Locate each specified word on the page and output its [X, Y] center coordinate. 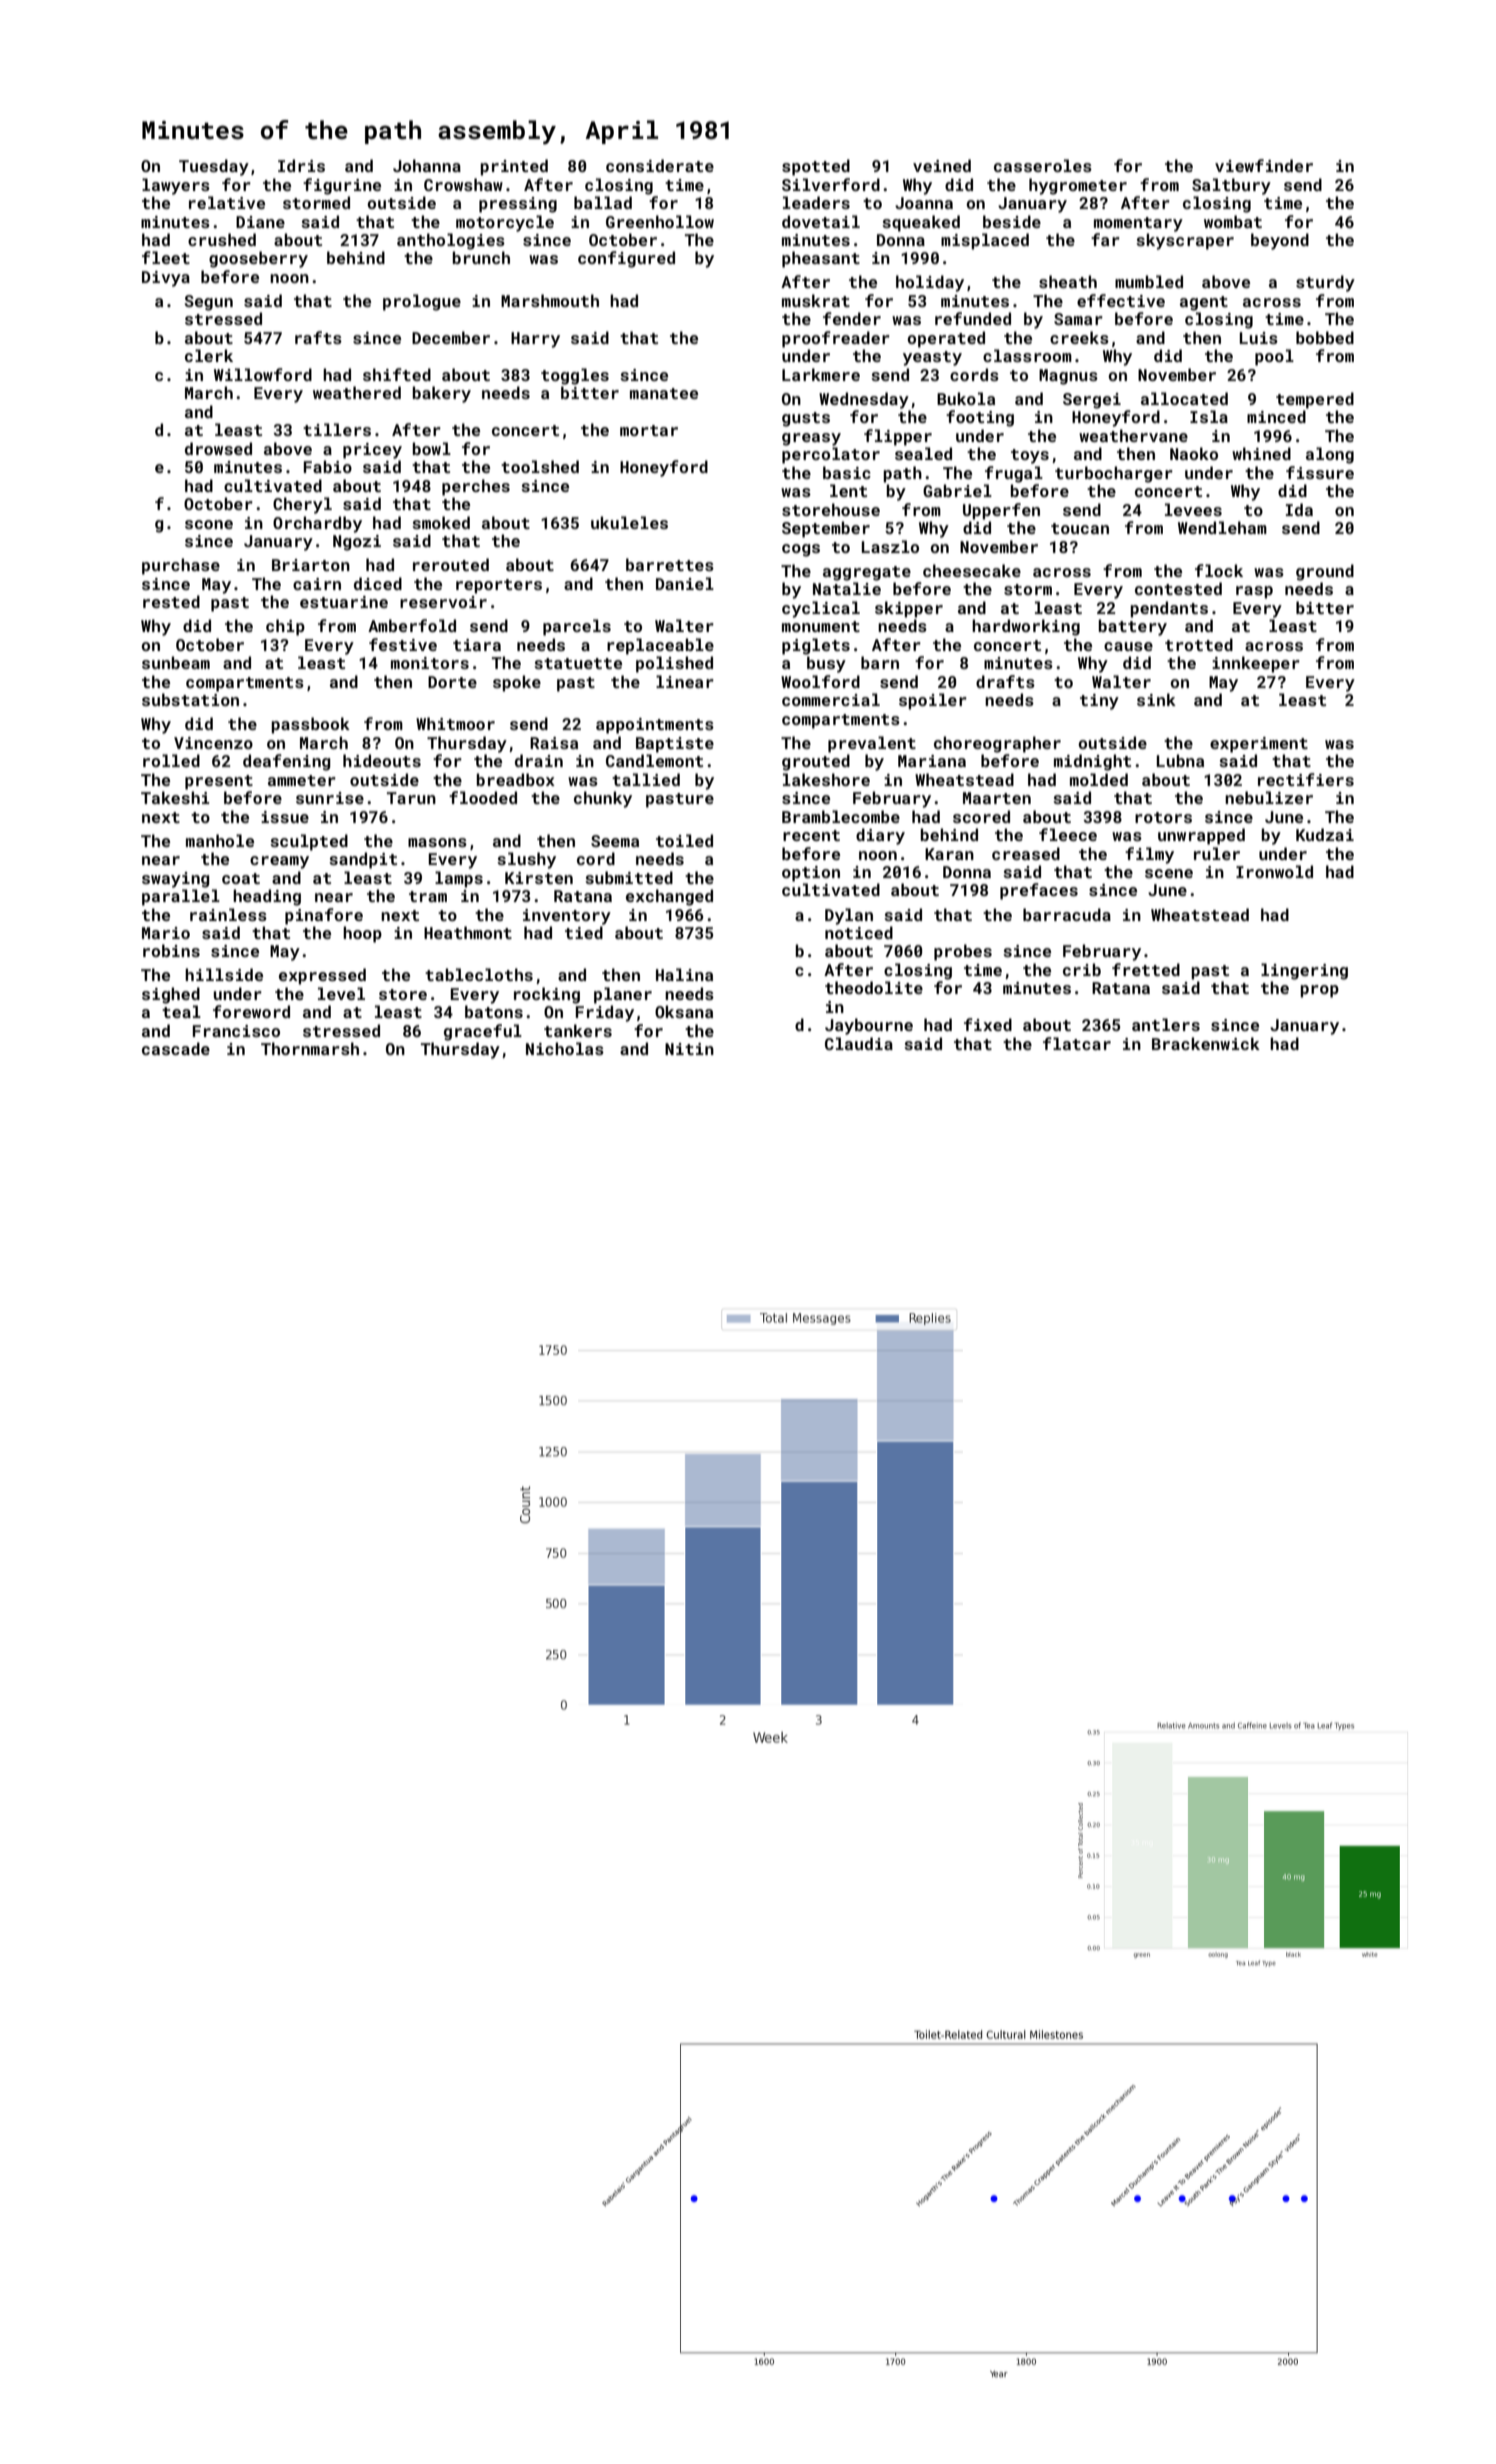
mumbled [1149, 281]
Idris [301, 165]
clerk [209, 355]
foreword [251, 1011]
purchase [181, 566]
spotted [816, 167]
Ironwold [1274, 871]
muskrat [816, 300]
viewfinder [1264, 165]
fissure [1320, 472]
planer [623, 995]
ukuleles [629, 522]
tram [428, 896]
